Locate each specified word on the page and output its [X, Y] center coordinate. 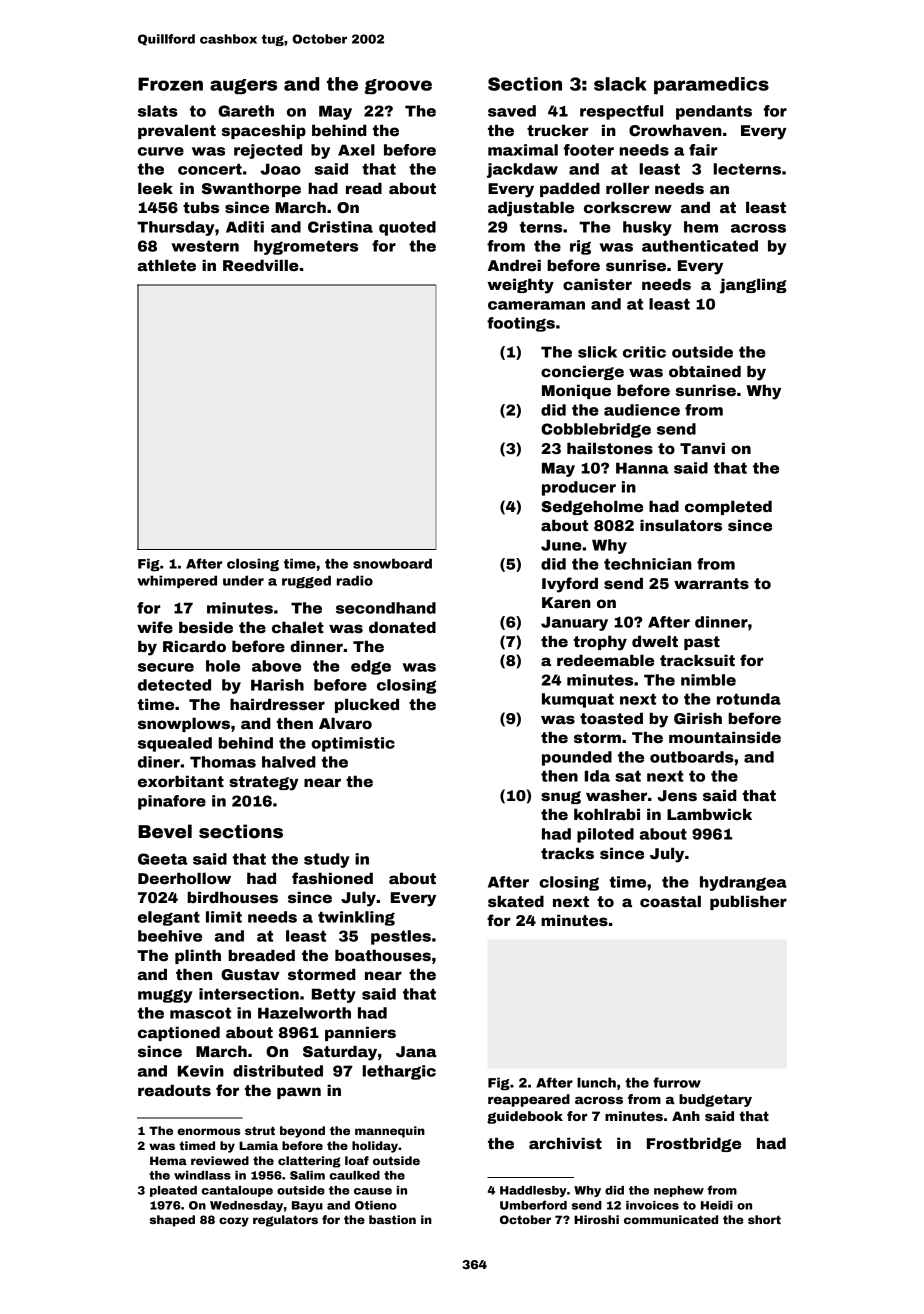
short [764, 1219]
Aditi [245, 227]
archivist [565, 1143]
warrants [711, 583]
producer [579, 488]
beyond [302, 1132]
